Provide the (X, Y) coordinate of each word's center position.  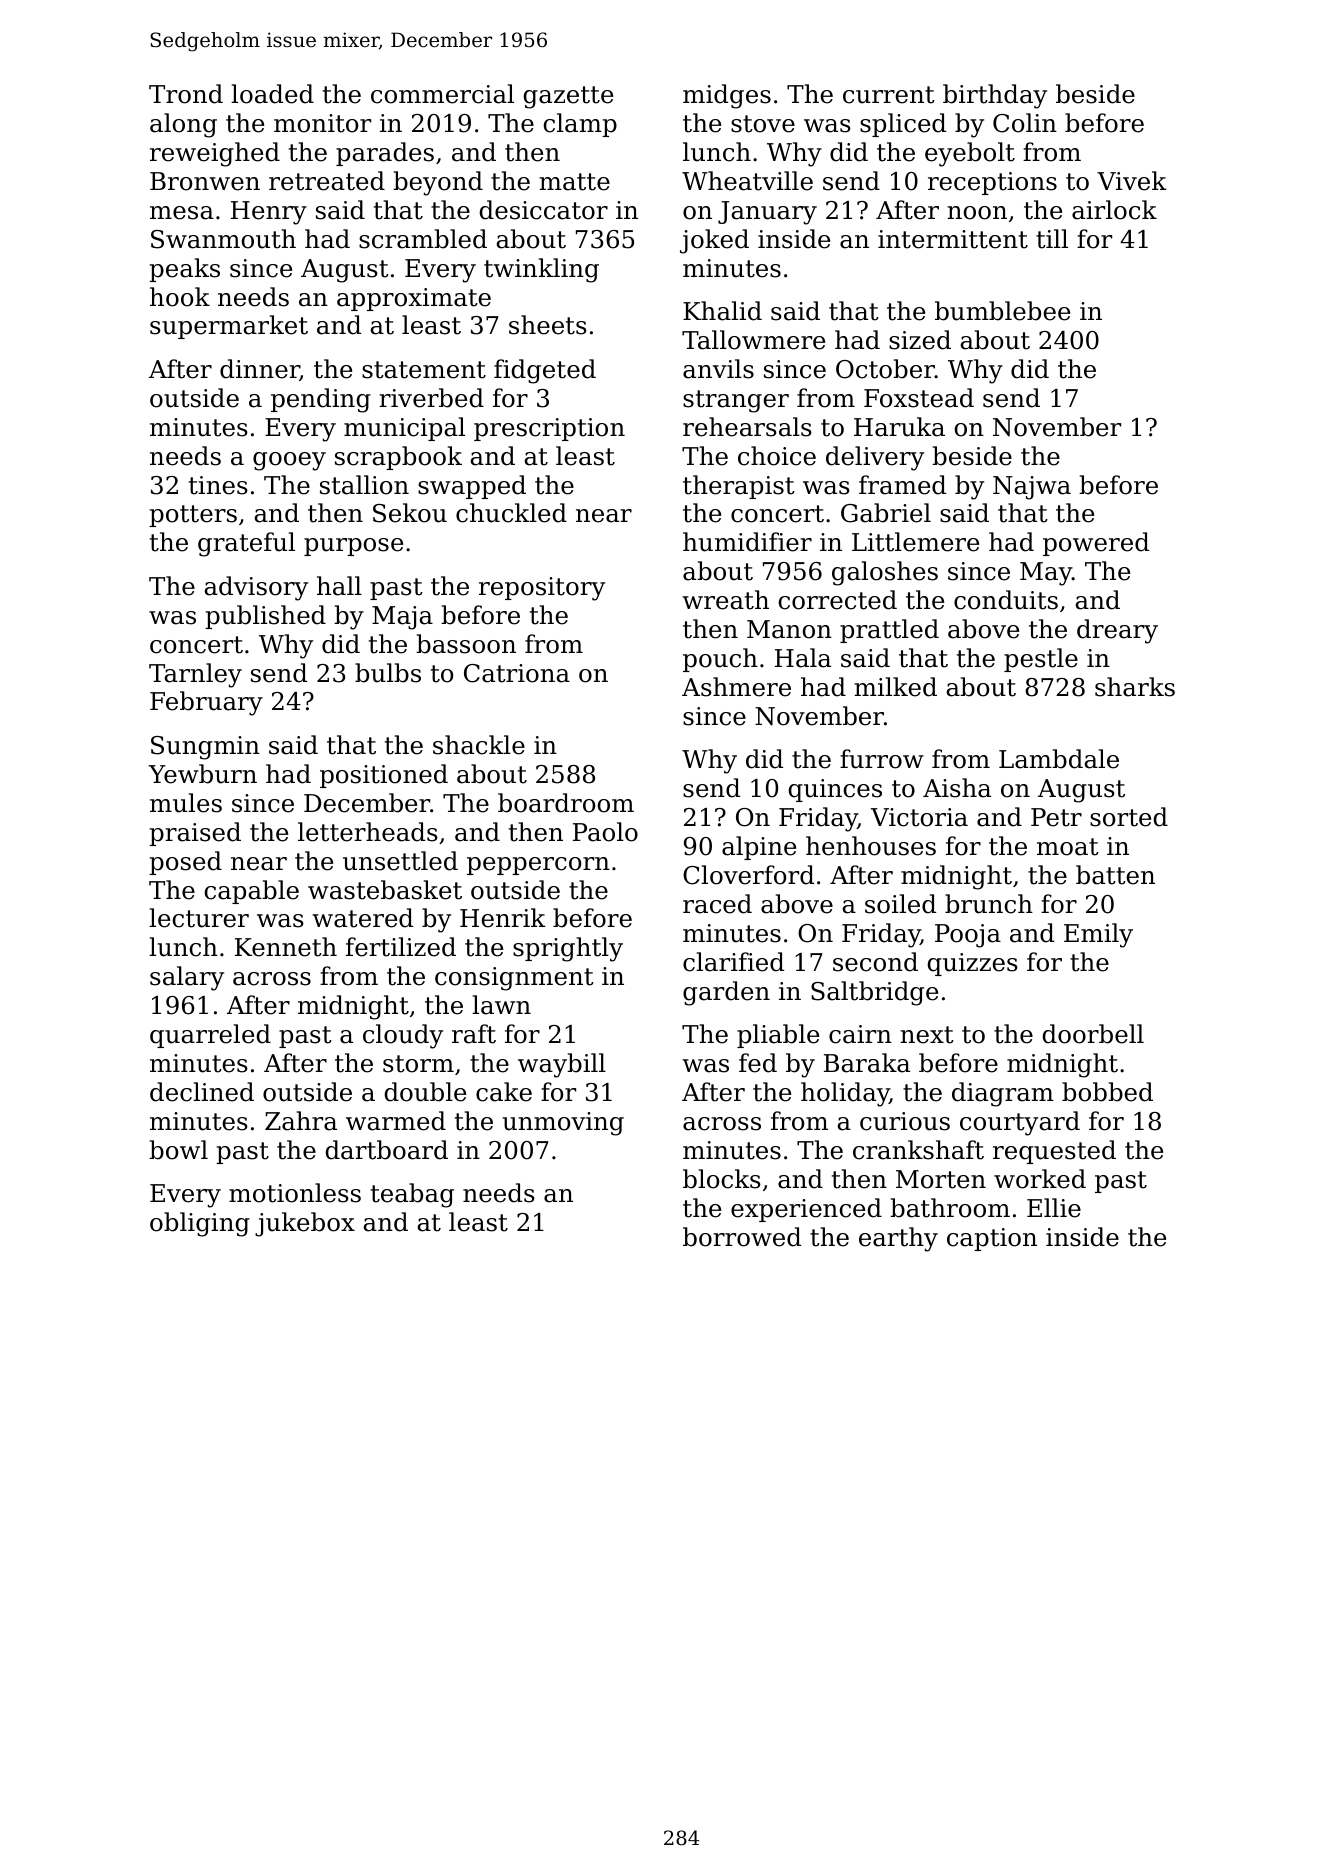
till (1052, 239)
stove (763, 124)
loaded (272, 94)
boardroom (566, 803)
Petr (1056, 817)
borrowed (742, 1237)
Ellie (1054, 1208)
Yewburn (203, 774)
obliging (200, 1224)
